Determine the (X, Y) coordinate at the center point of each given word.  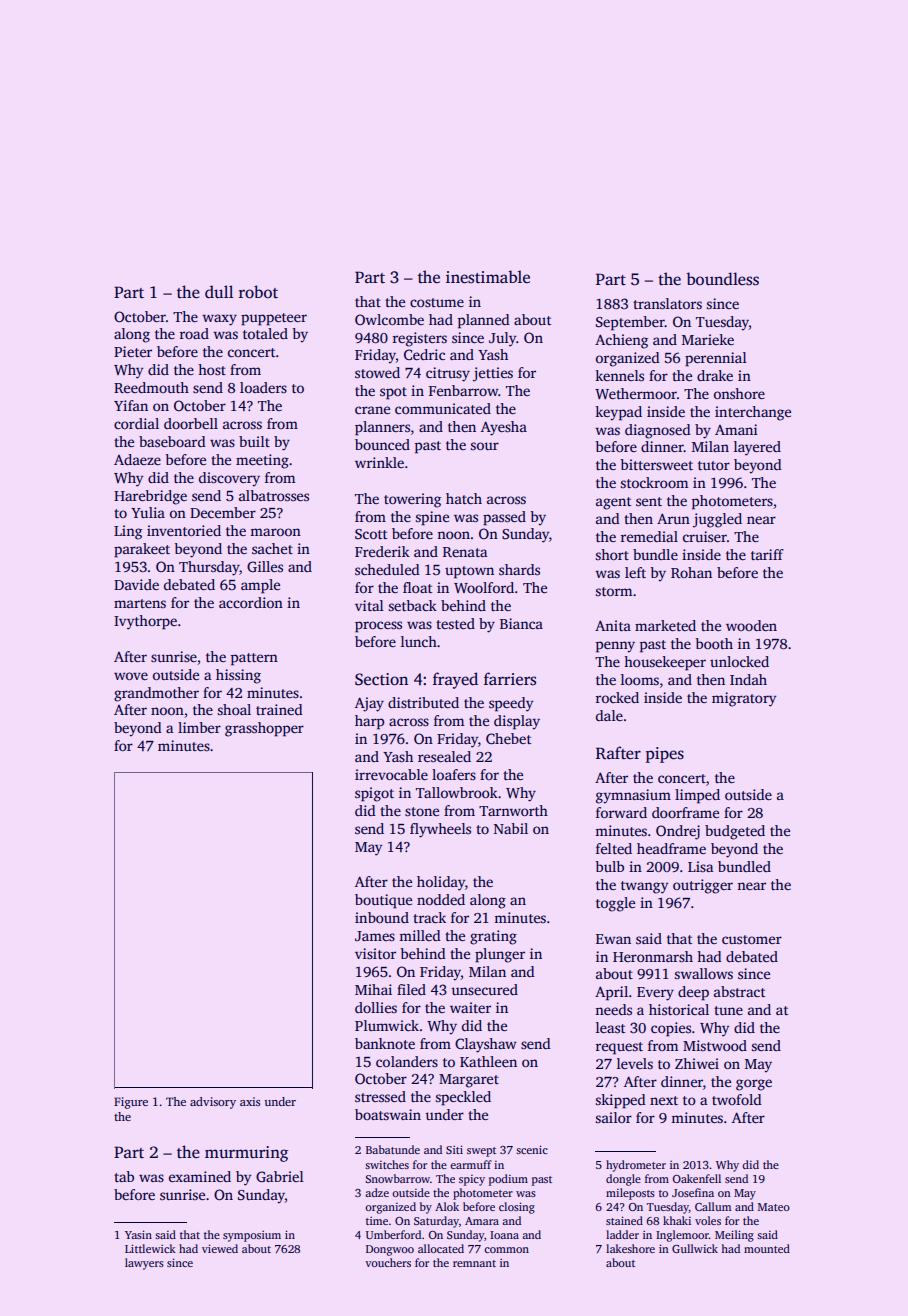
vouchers (388, 1262)
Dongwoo (390, 1250)
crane (372, 410)
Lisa (701, 866)
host (212, 369)
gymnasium (633, 796)
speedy (511, 704)
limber (199, 727)
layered (757, 448)
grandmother (156, 694)
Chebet (508, 738)
